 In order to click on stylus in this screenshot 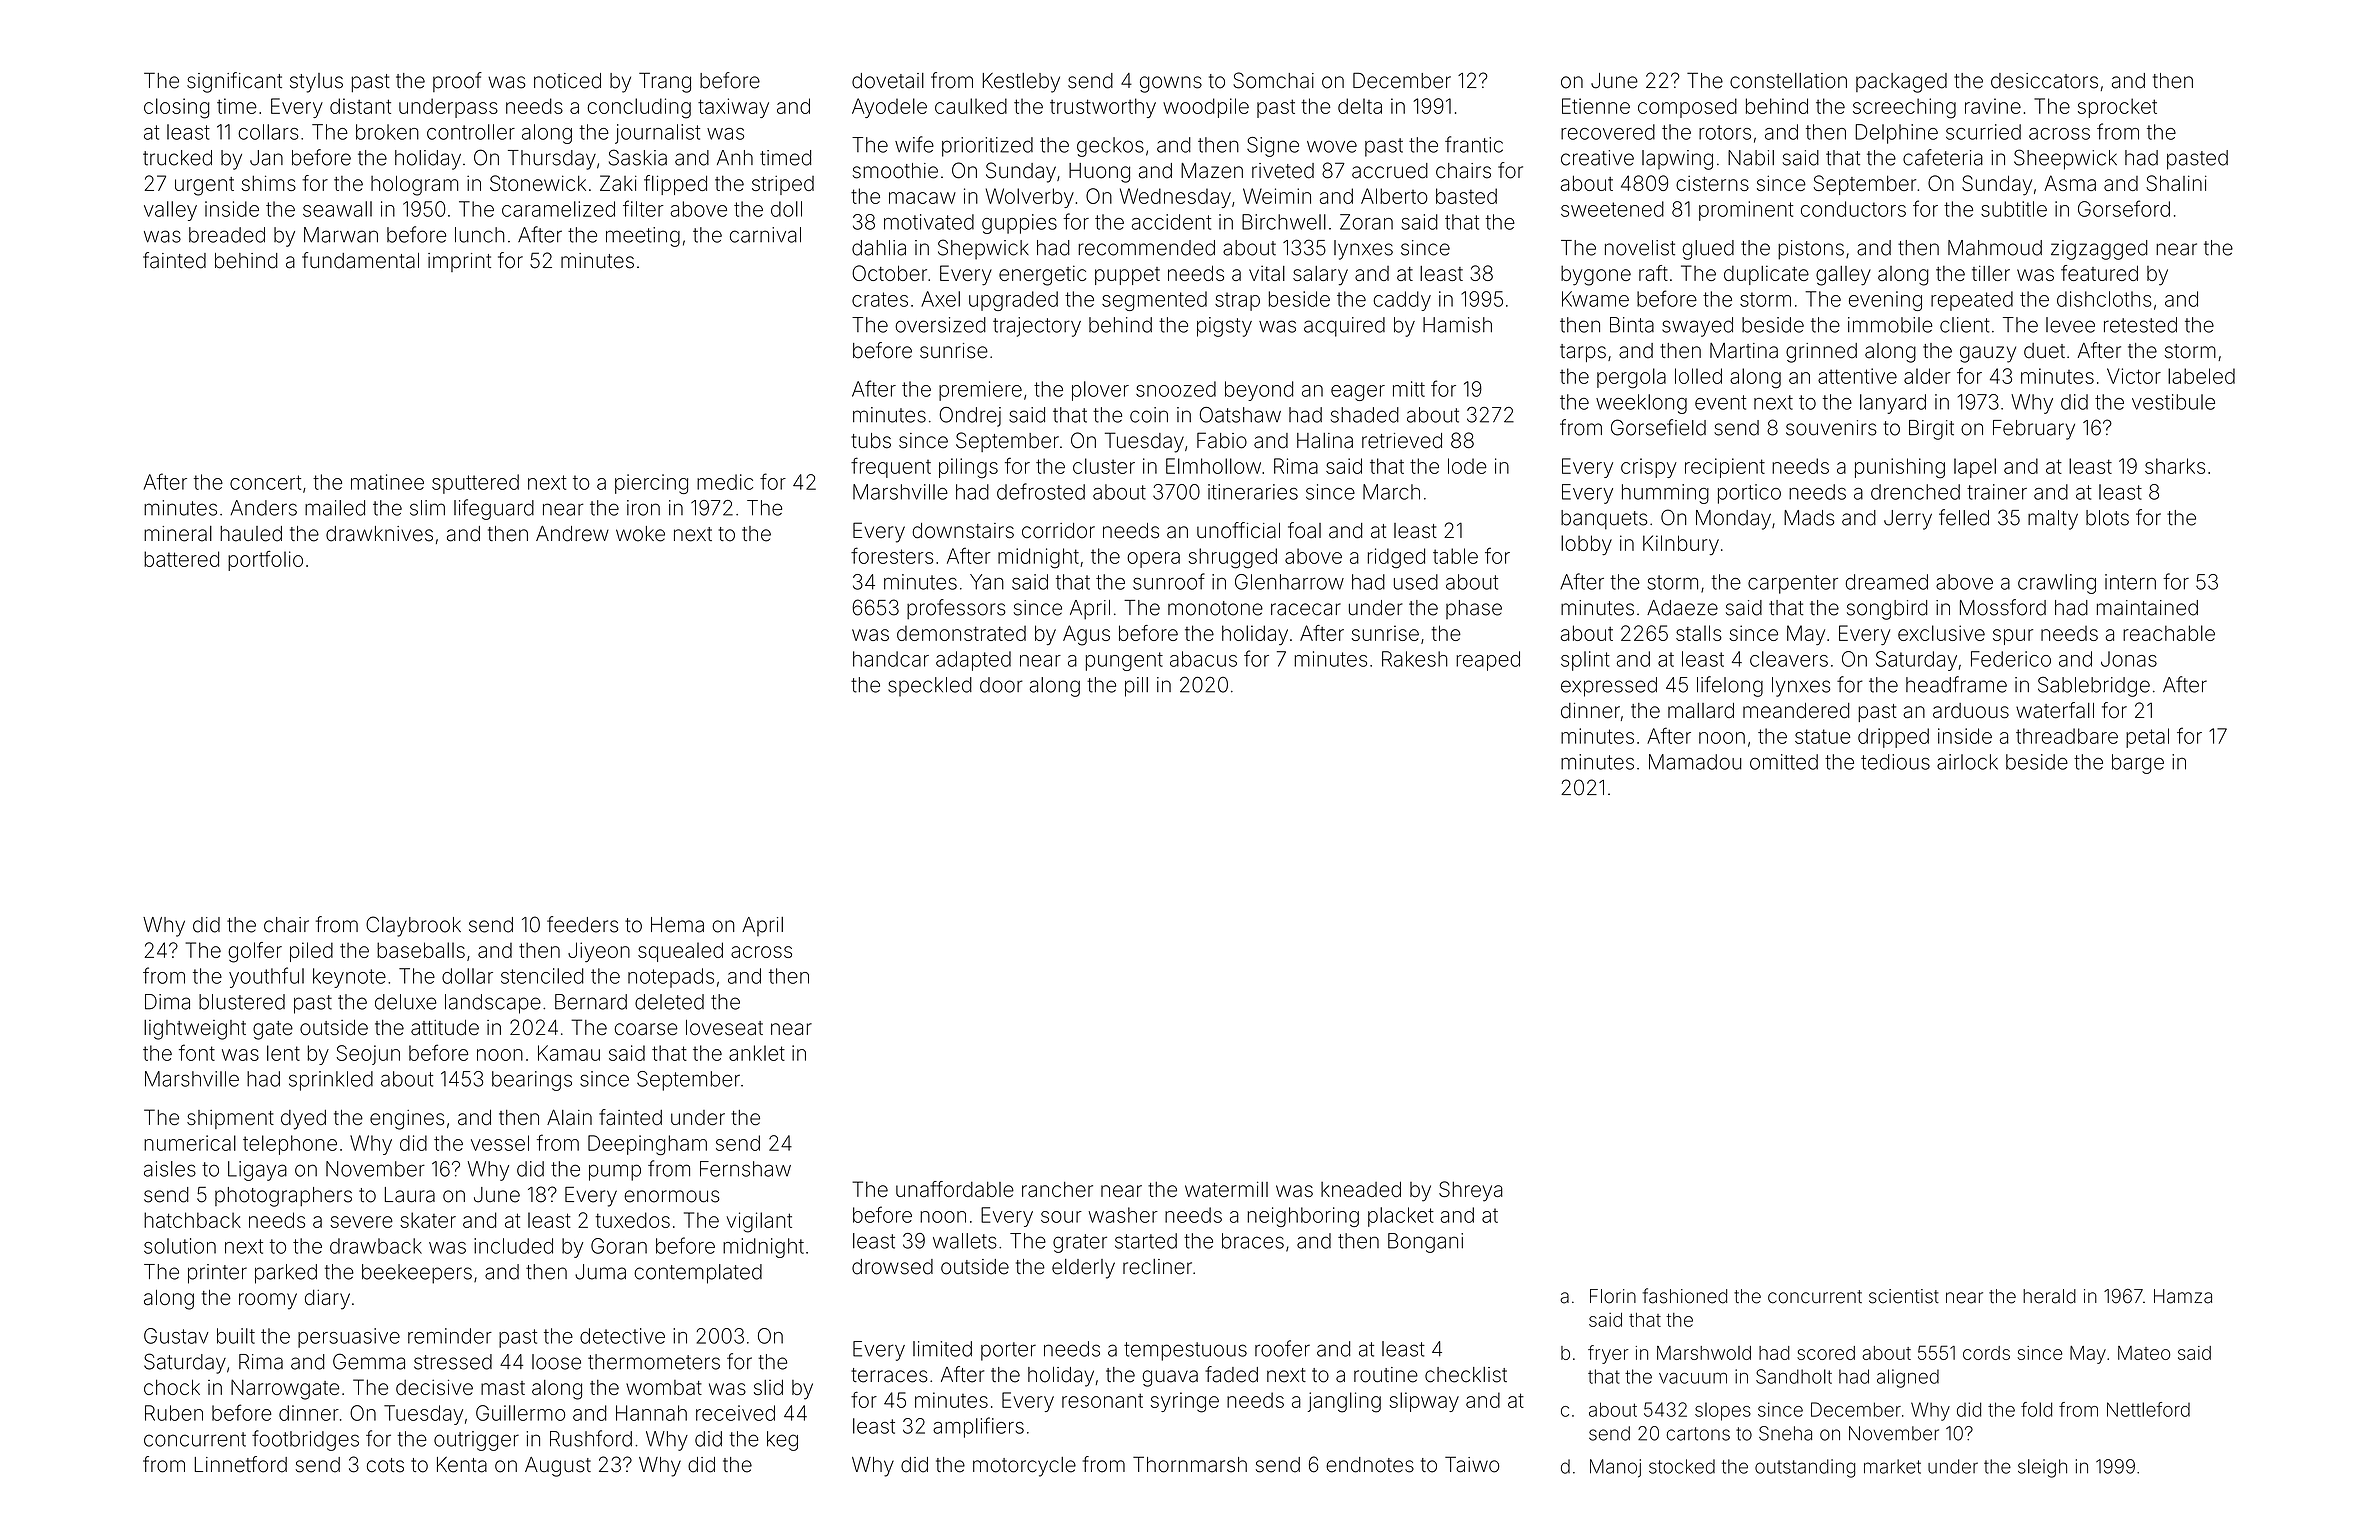, I will do `click(316, 83)`.
